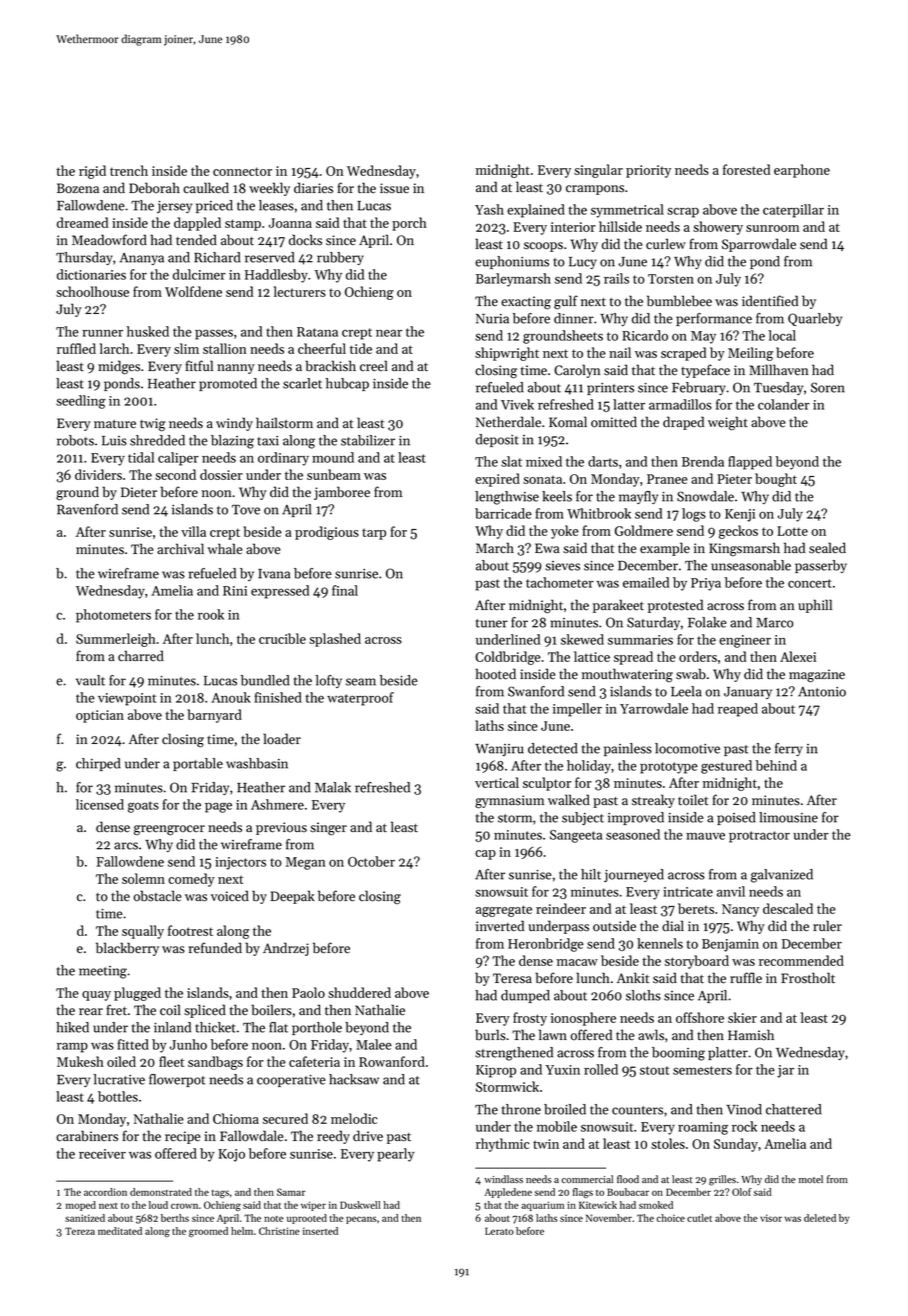  What do you see at coordinates (497, 440) in the page?
I see `deposit` at bounding box center [497, 440].
